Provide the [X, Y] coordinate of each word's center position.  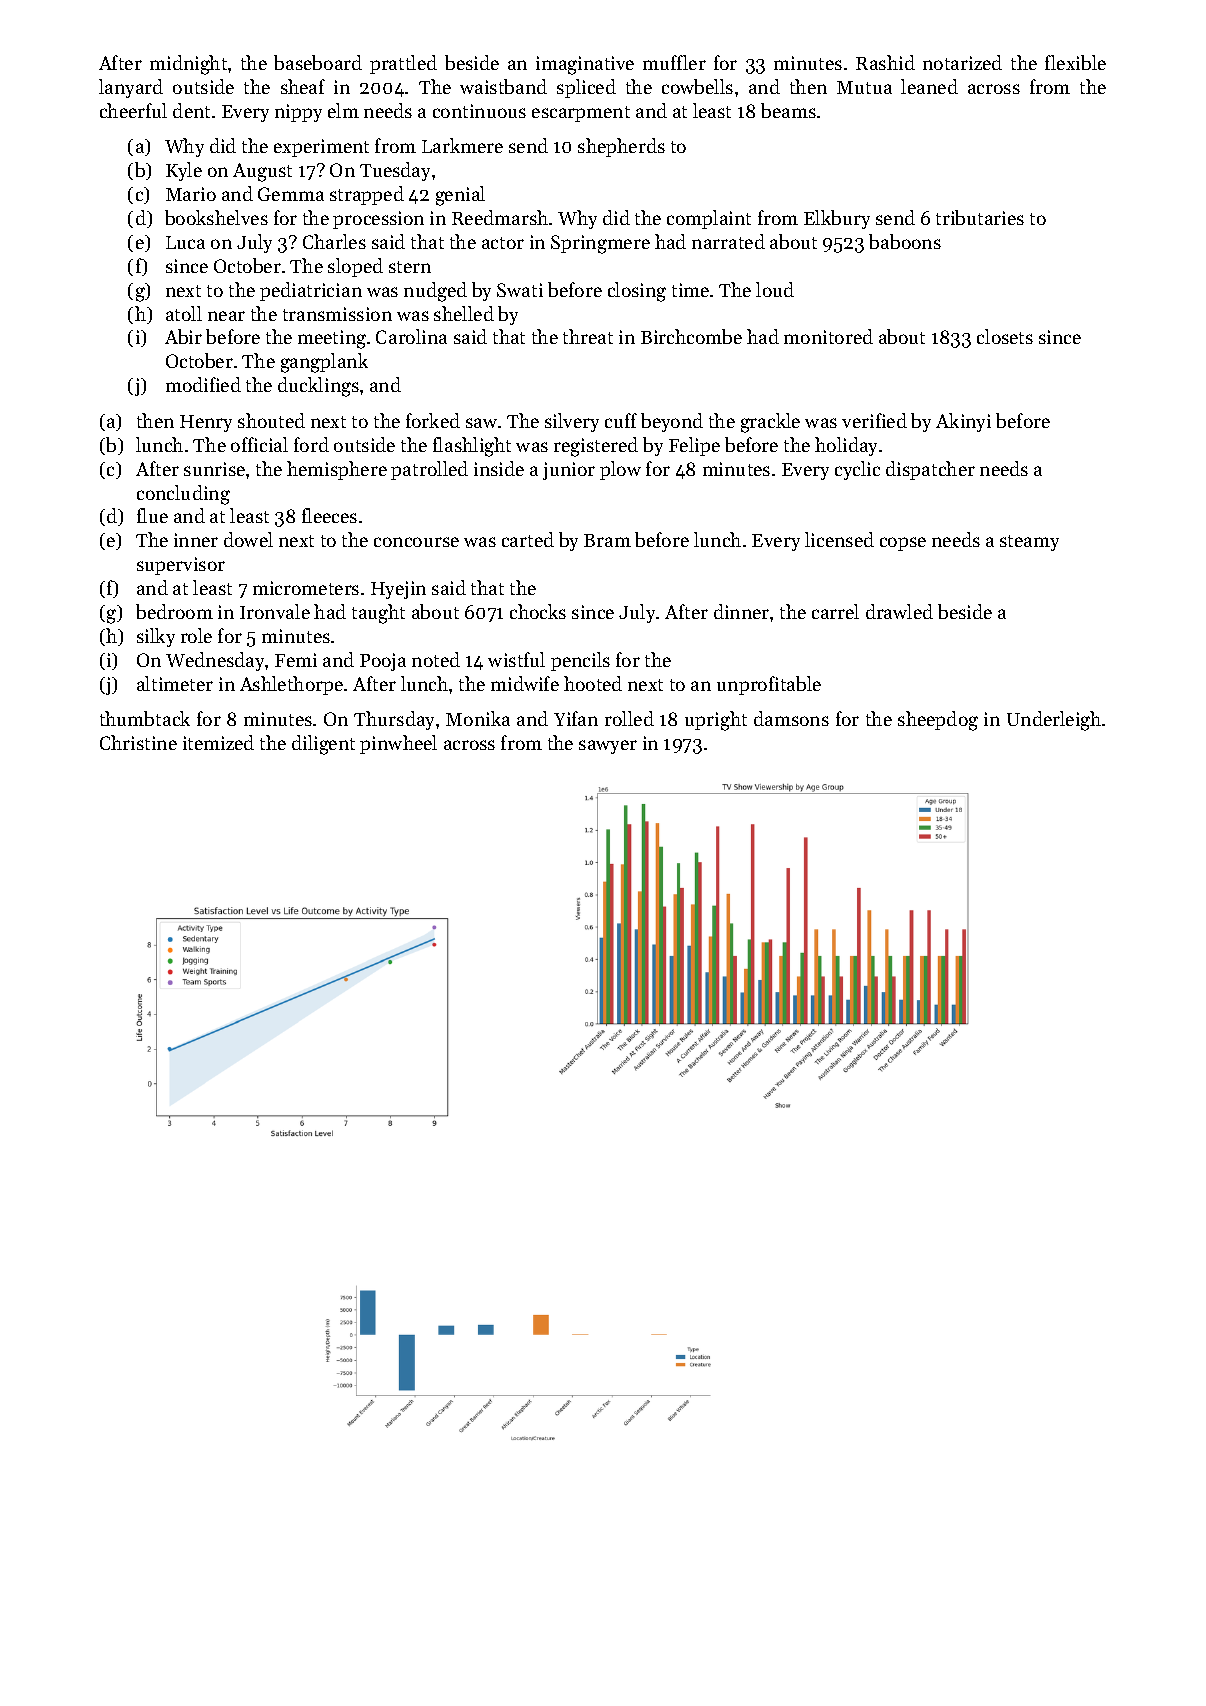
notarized [962, 62]
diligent [323, 745]
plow [620, 470]
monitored [828, 336]
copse [903, 544]
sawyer [608, 747]
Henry [206, 423]
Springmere [600, 244]
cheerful [133, 110]
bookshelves [216, 217]
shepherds [621, 147]
